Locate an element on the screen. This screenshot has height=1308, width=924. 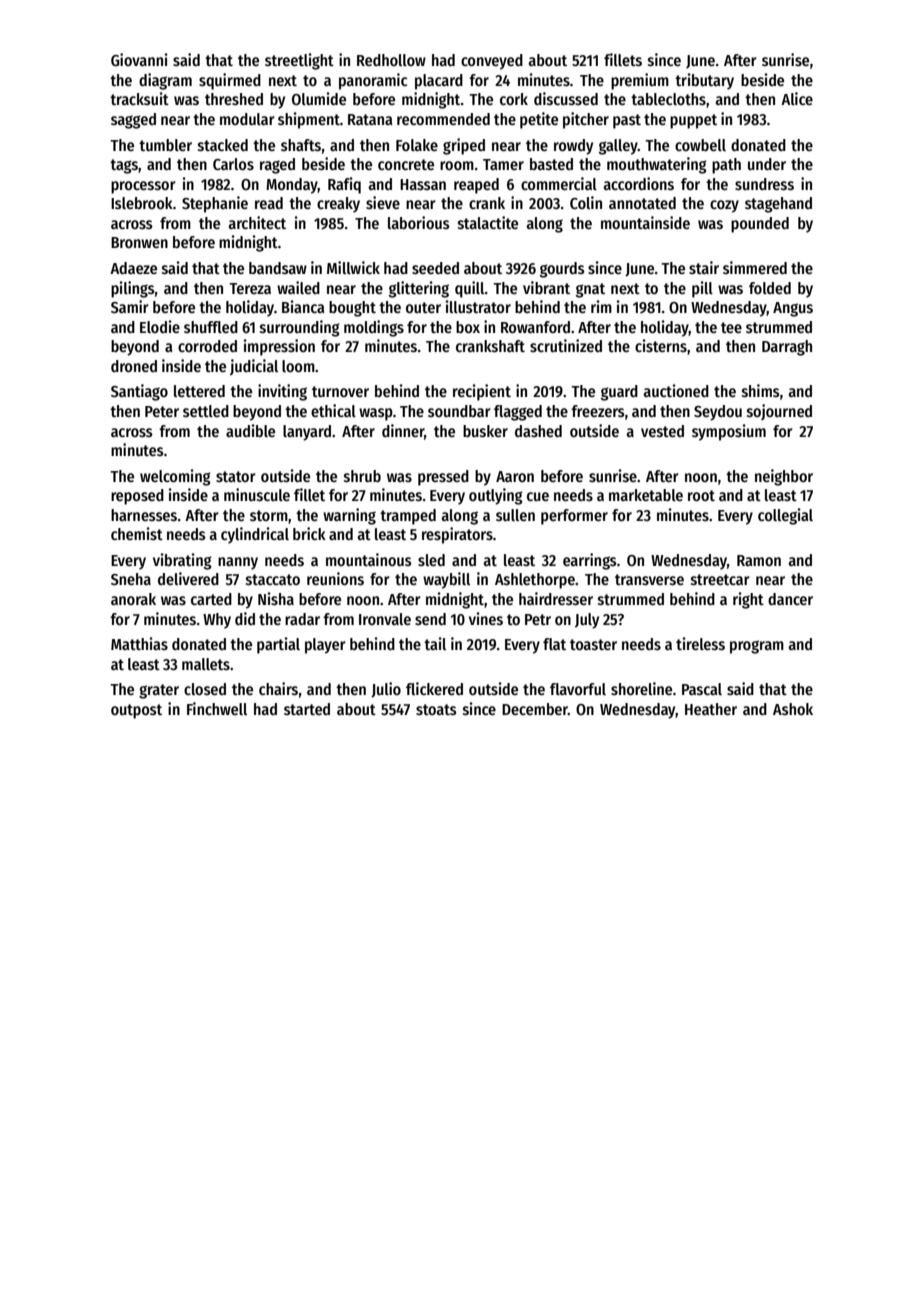
Giovanni is located at coordinates (139, 59).
